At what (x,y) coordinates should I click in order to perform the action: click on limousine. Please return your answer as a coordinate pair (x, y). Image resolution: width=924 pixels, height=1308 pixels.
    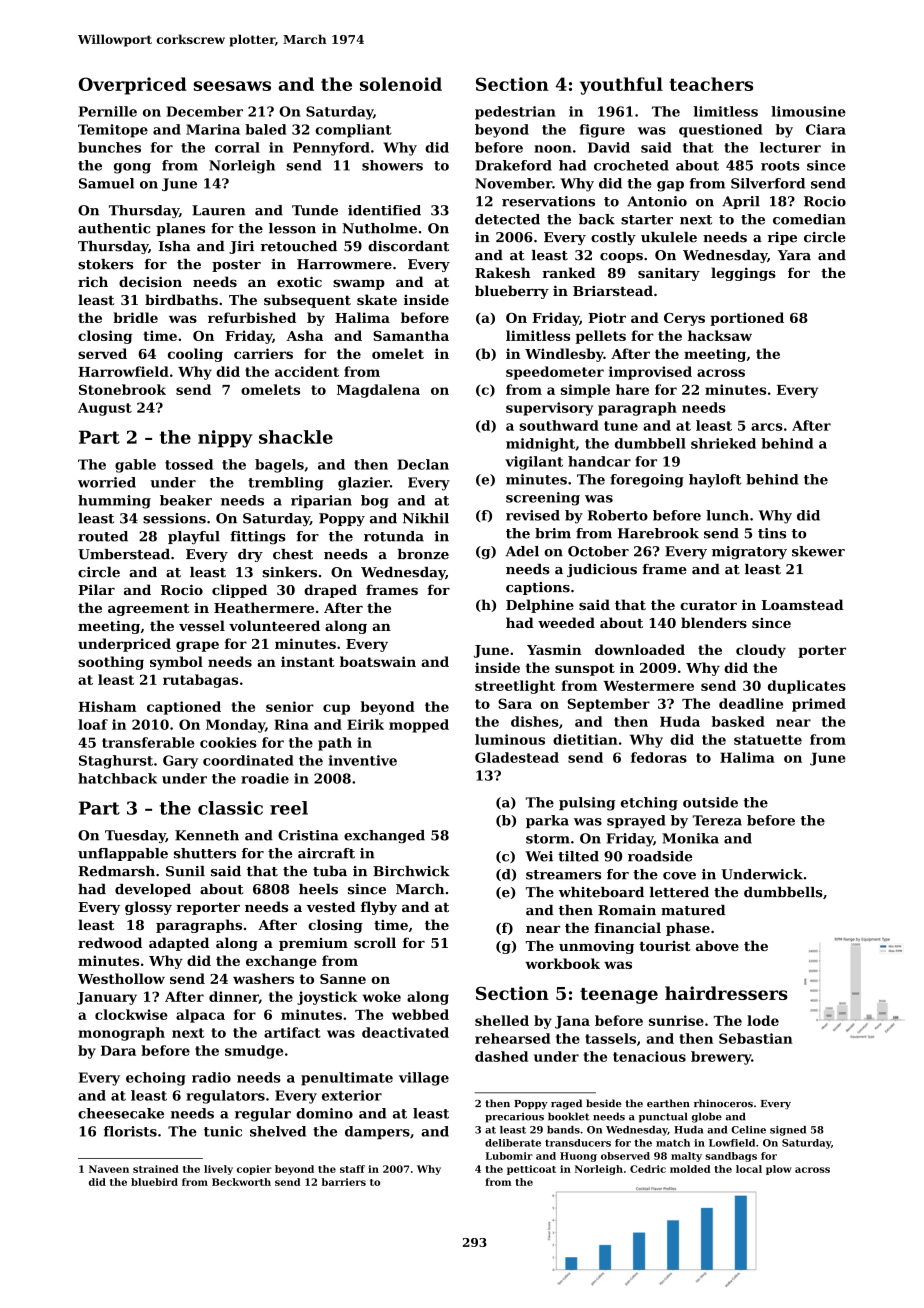
    Looking at the image, I should click on (808, 111).
